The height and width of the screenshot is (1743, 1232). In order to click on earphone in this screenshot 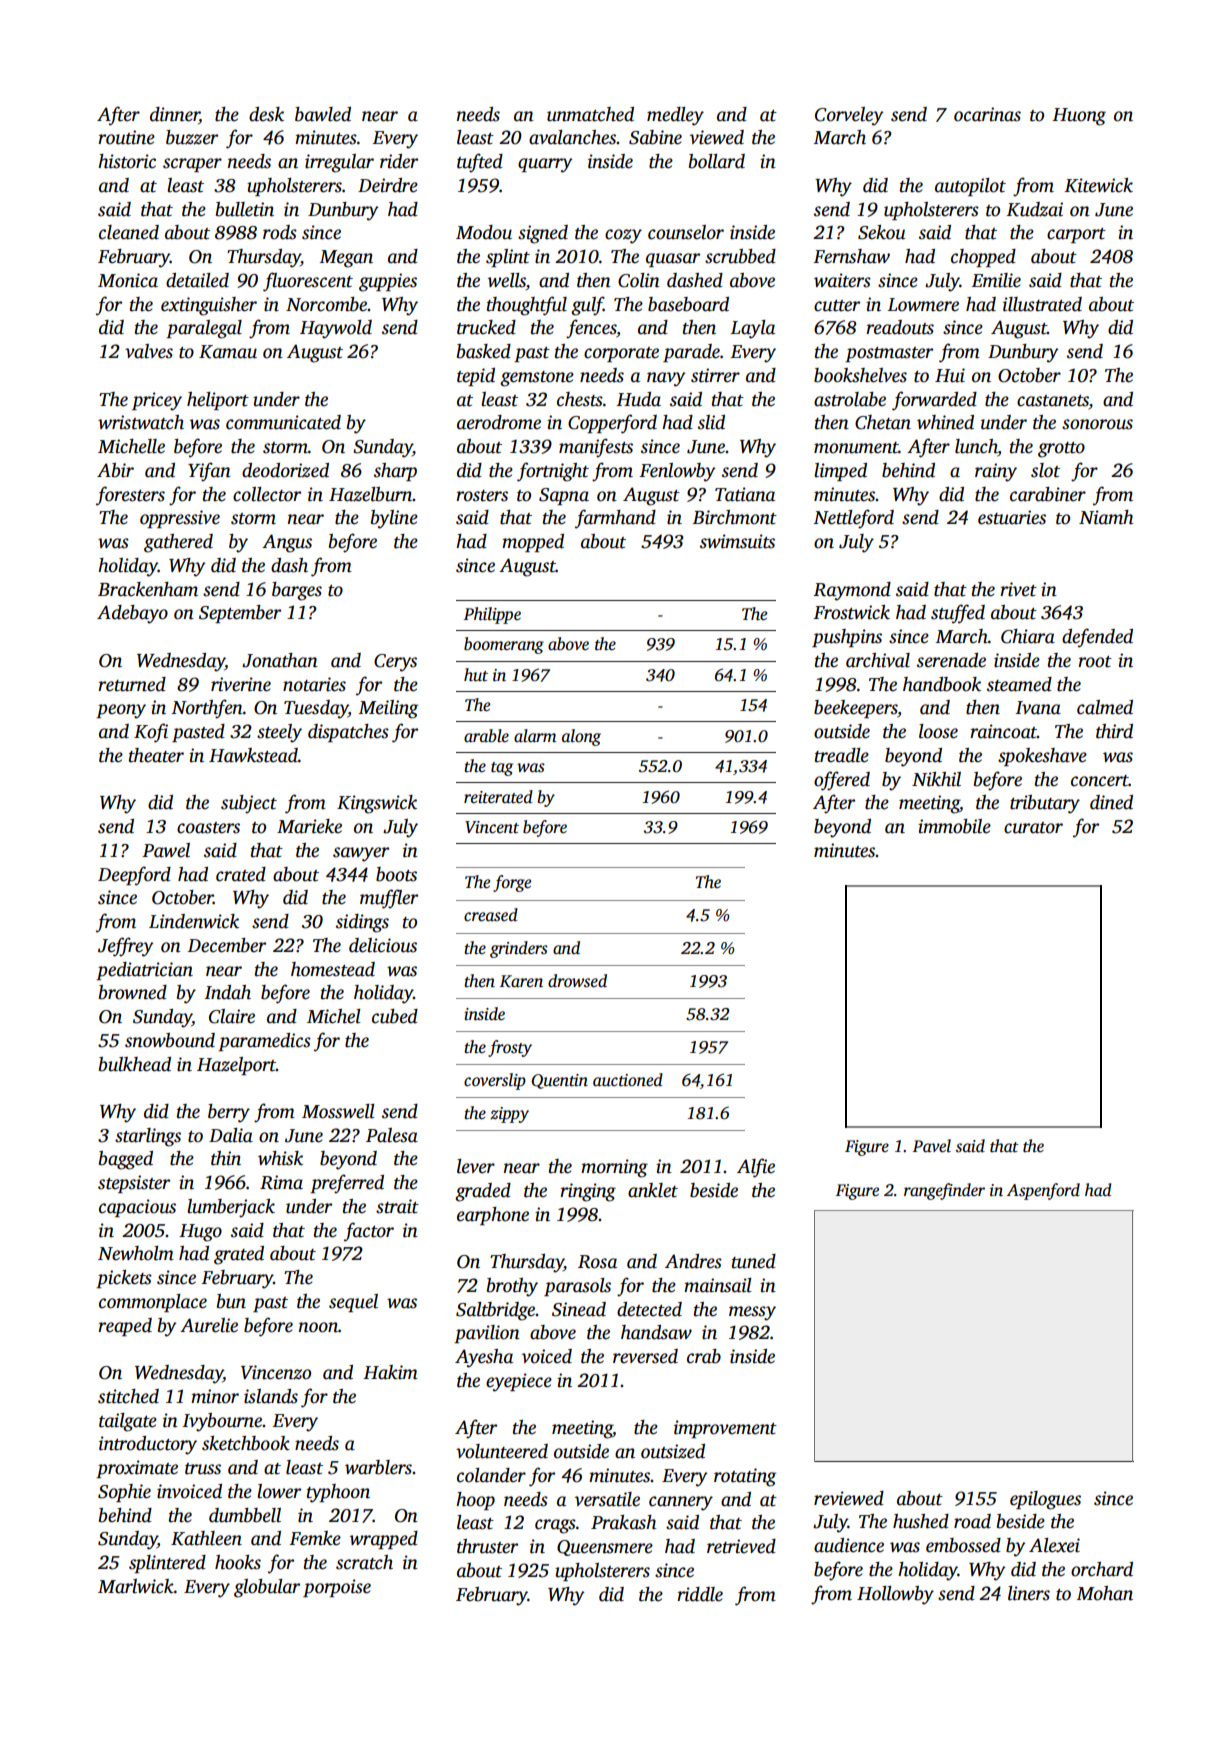, I will do `click(493, 1216)`.
